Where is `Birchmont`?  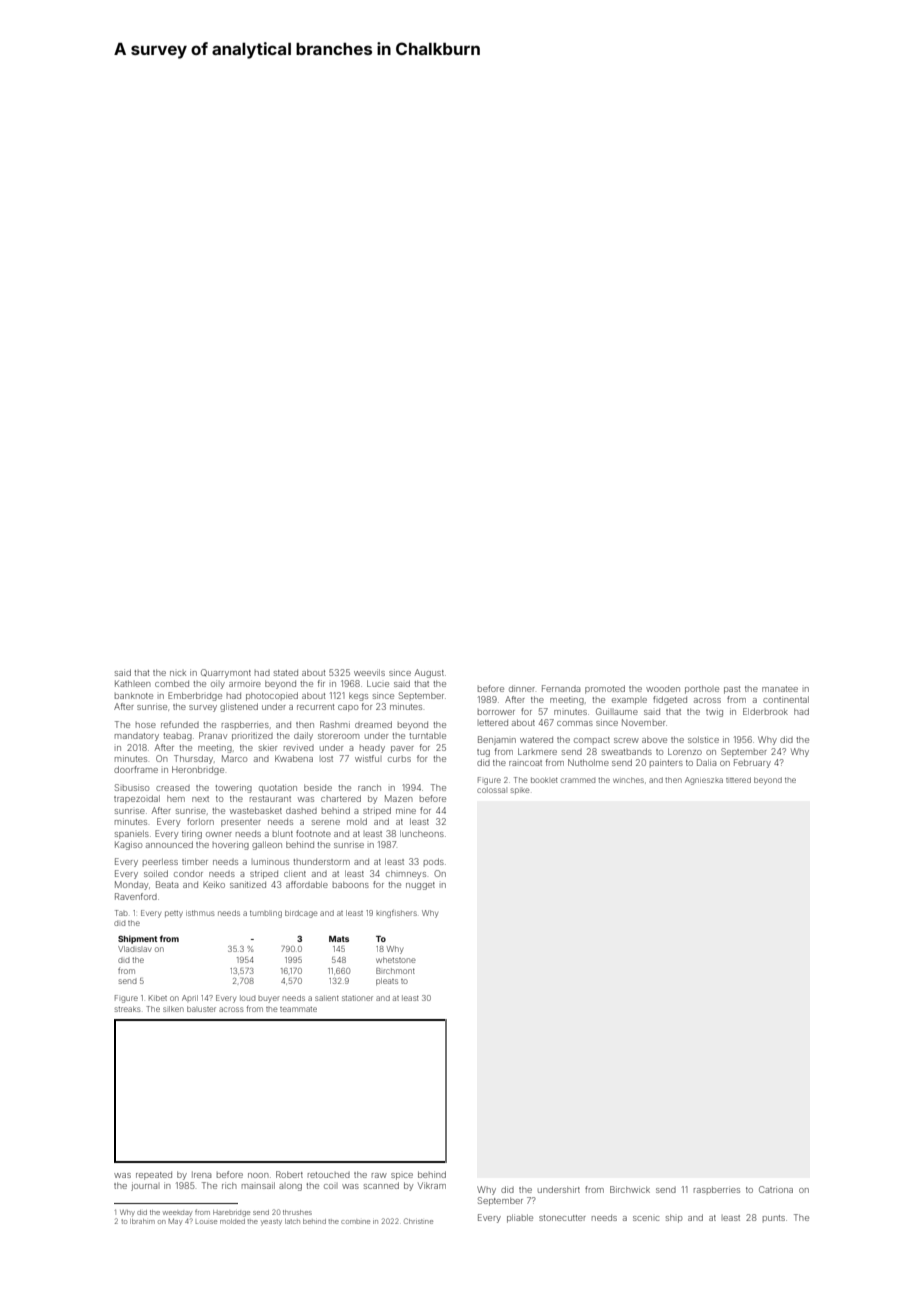 Birchmont is located at coordinates (395, 971).
